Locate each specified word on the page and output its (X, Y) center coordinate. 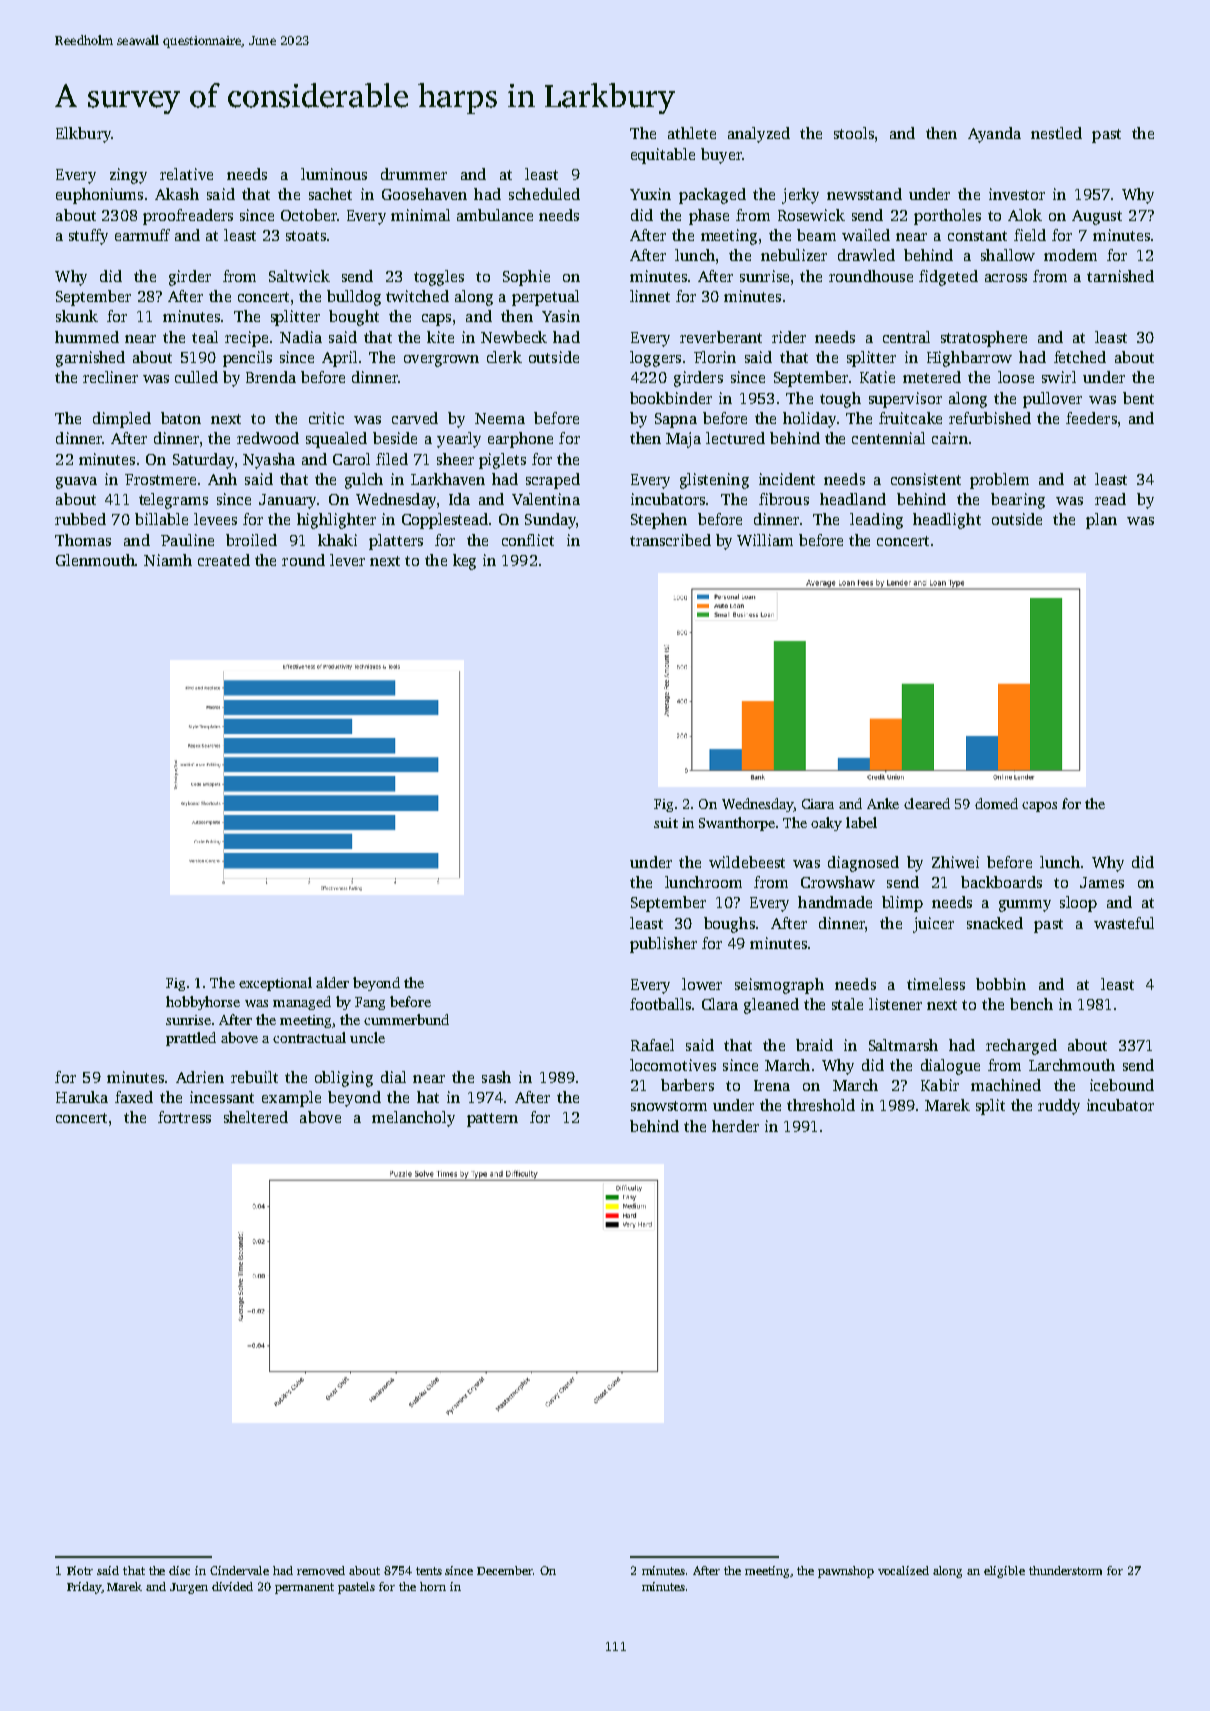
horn (433, 1586)
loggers (655, 359)
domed (996, 803)
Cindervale (239, 1570)
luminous (334, 174)
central (906, 337)
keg (464, 562)
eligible (1004, 1572)
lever (347, 560)
